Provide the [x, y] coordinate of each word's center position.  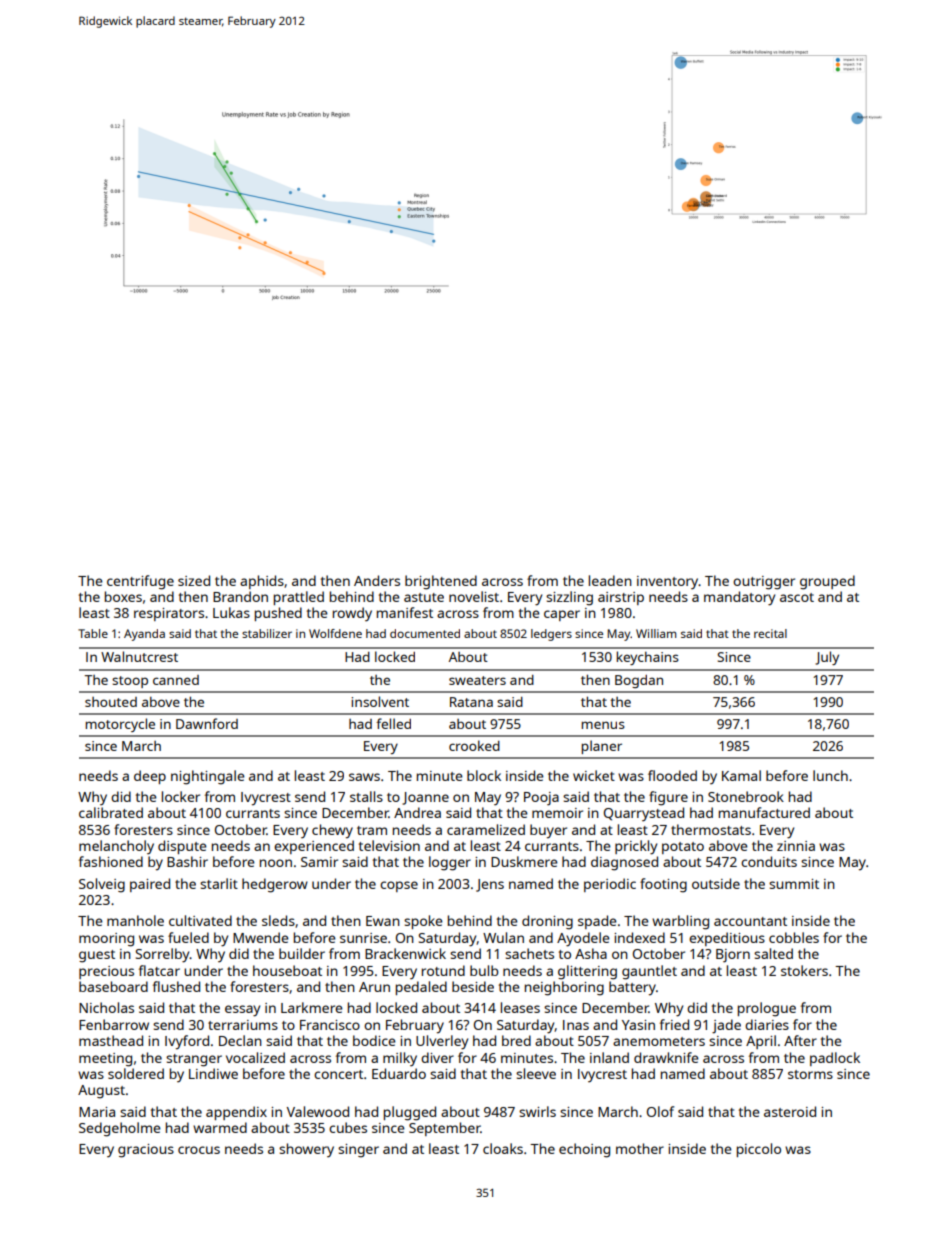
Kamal [741, 775]
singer [358, 1151]
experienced [314, 847]
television [389, 845]
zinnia [796, 846]
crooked [474, 745]
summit [794, 884]
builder [302, 953]
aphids [262, 582]
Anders [377, 580]
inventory [668, 583]
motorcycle [120, 725]
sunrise [363, 938]
